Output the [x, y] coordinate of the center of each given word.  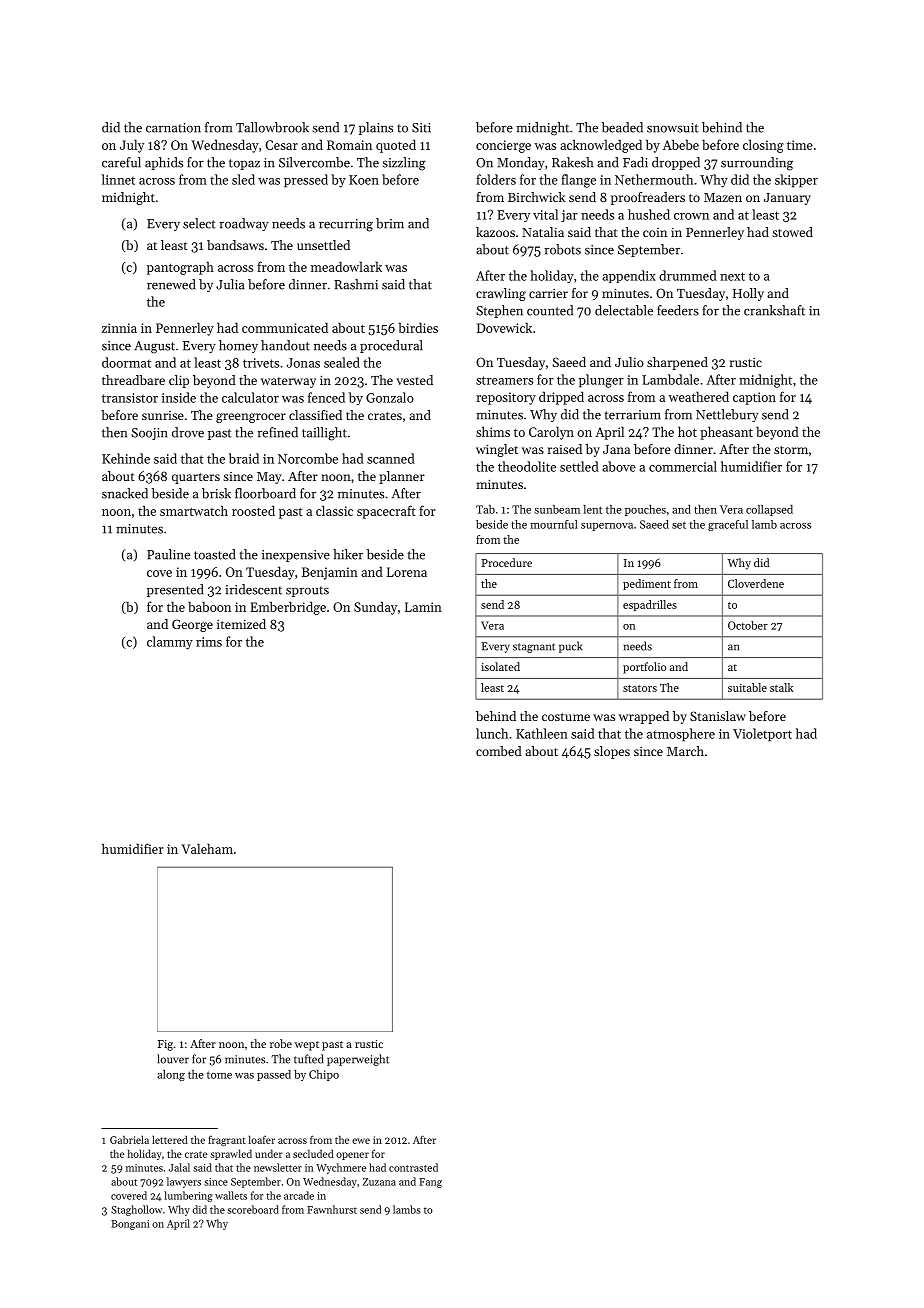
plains [376, 128]
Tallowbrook [272, 127]
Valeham [207, 848]
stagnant [534, 648]
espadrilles [650, 605]
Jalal [179, 1167]
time [800, 145]
